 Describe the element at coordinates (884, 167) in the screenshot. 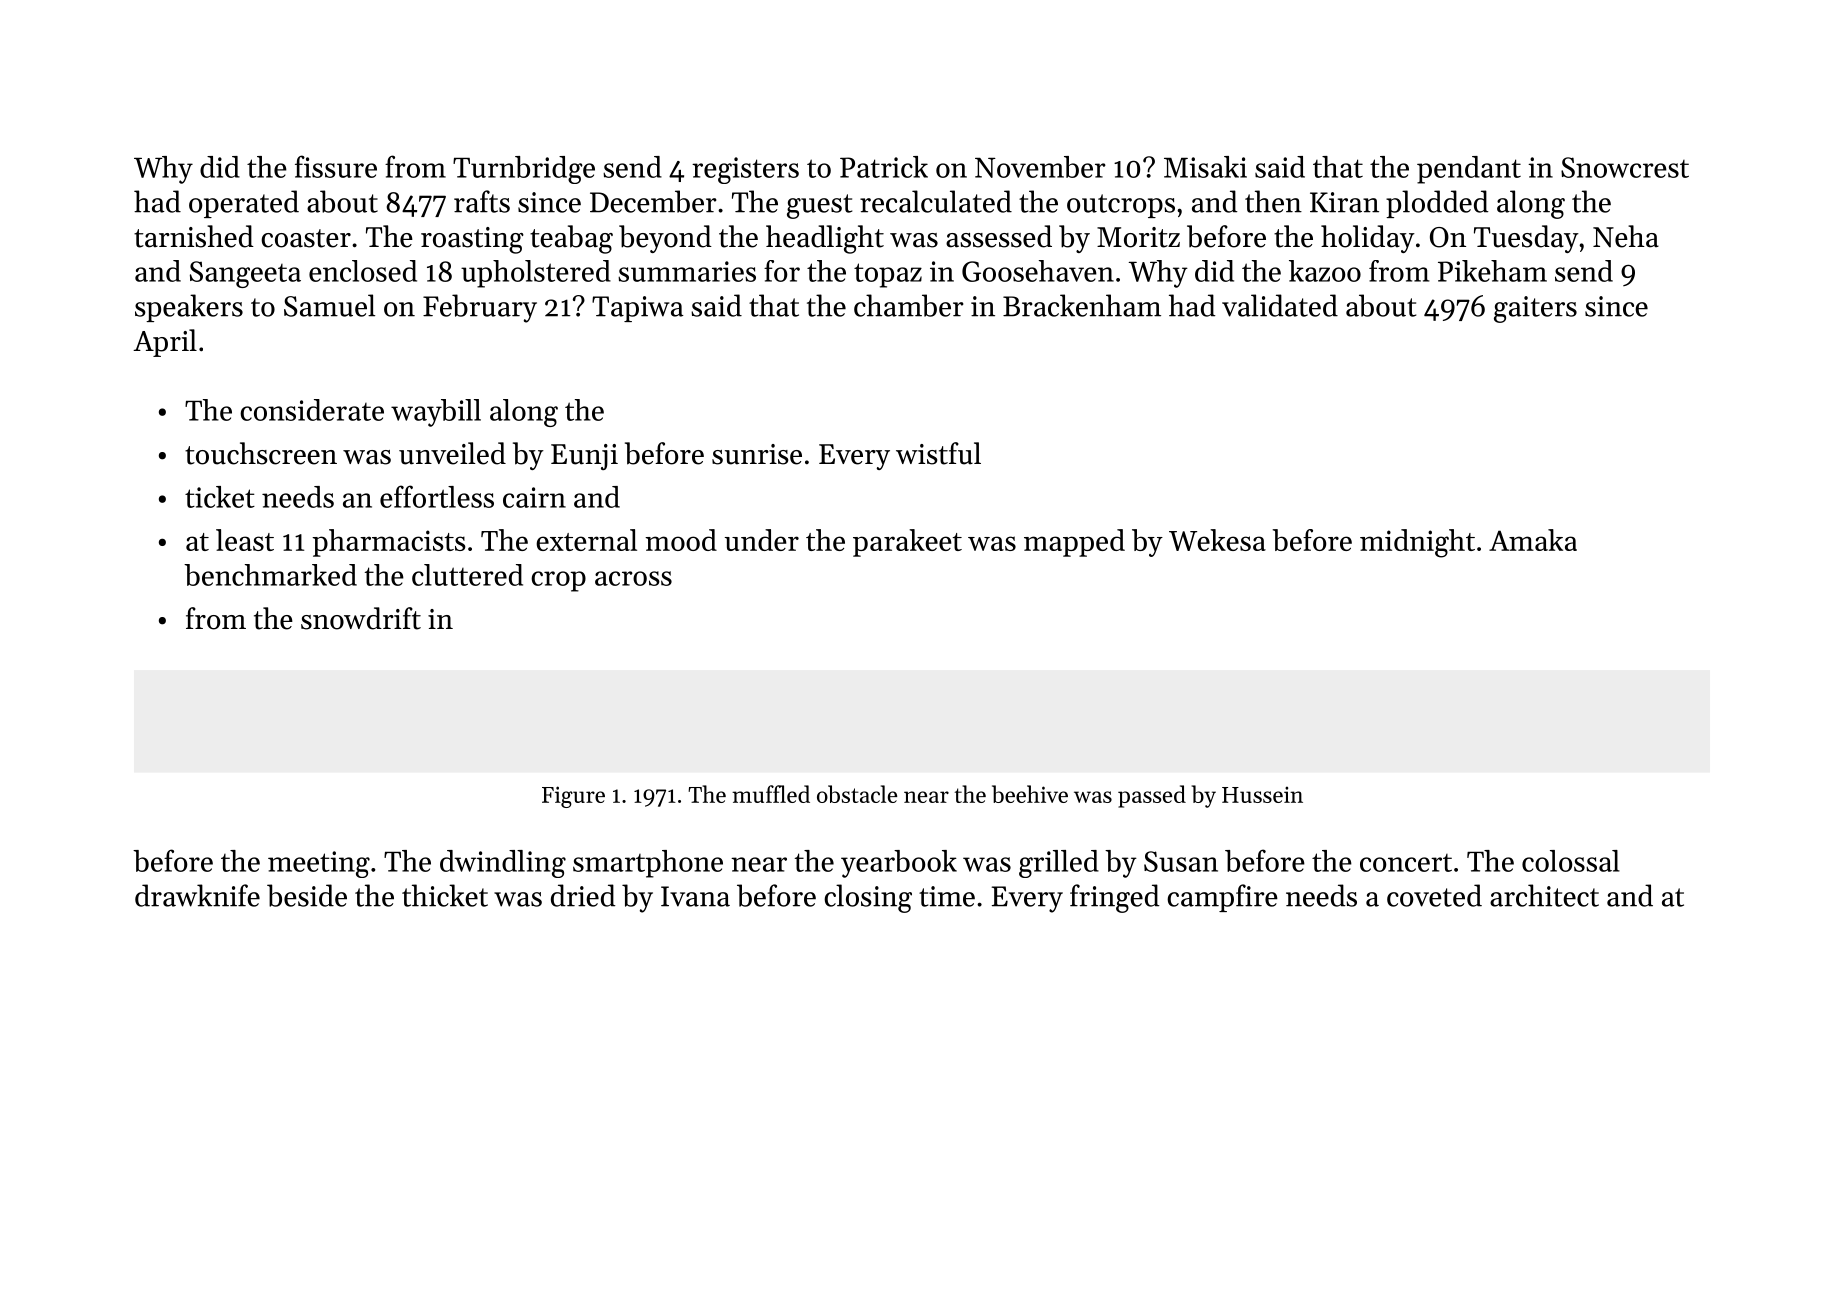

I see `Patrick` at that location.
